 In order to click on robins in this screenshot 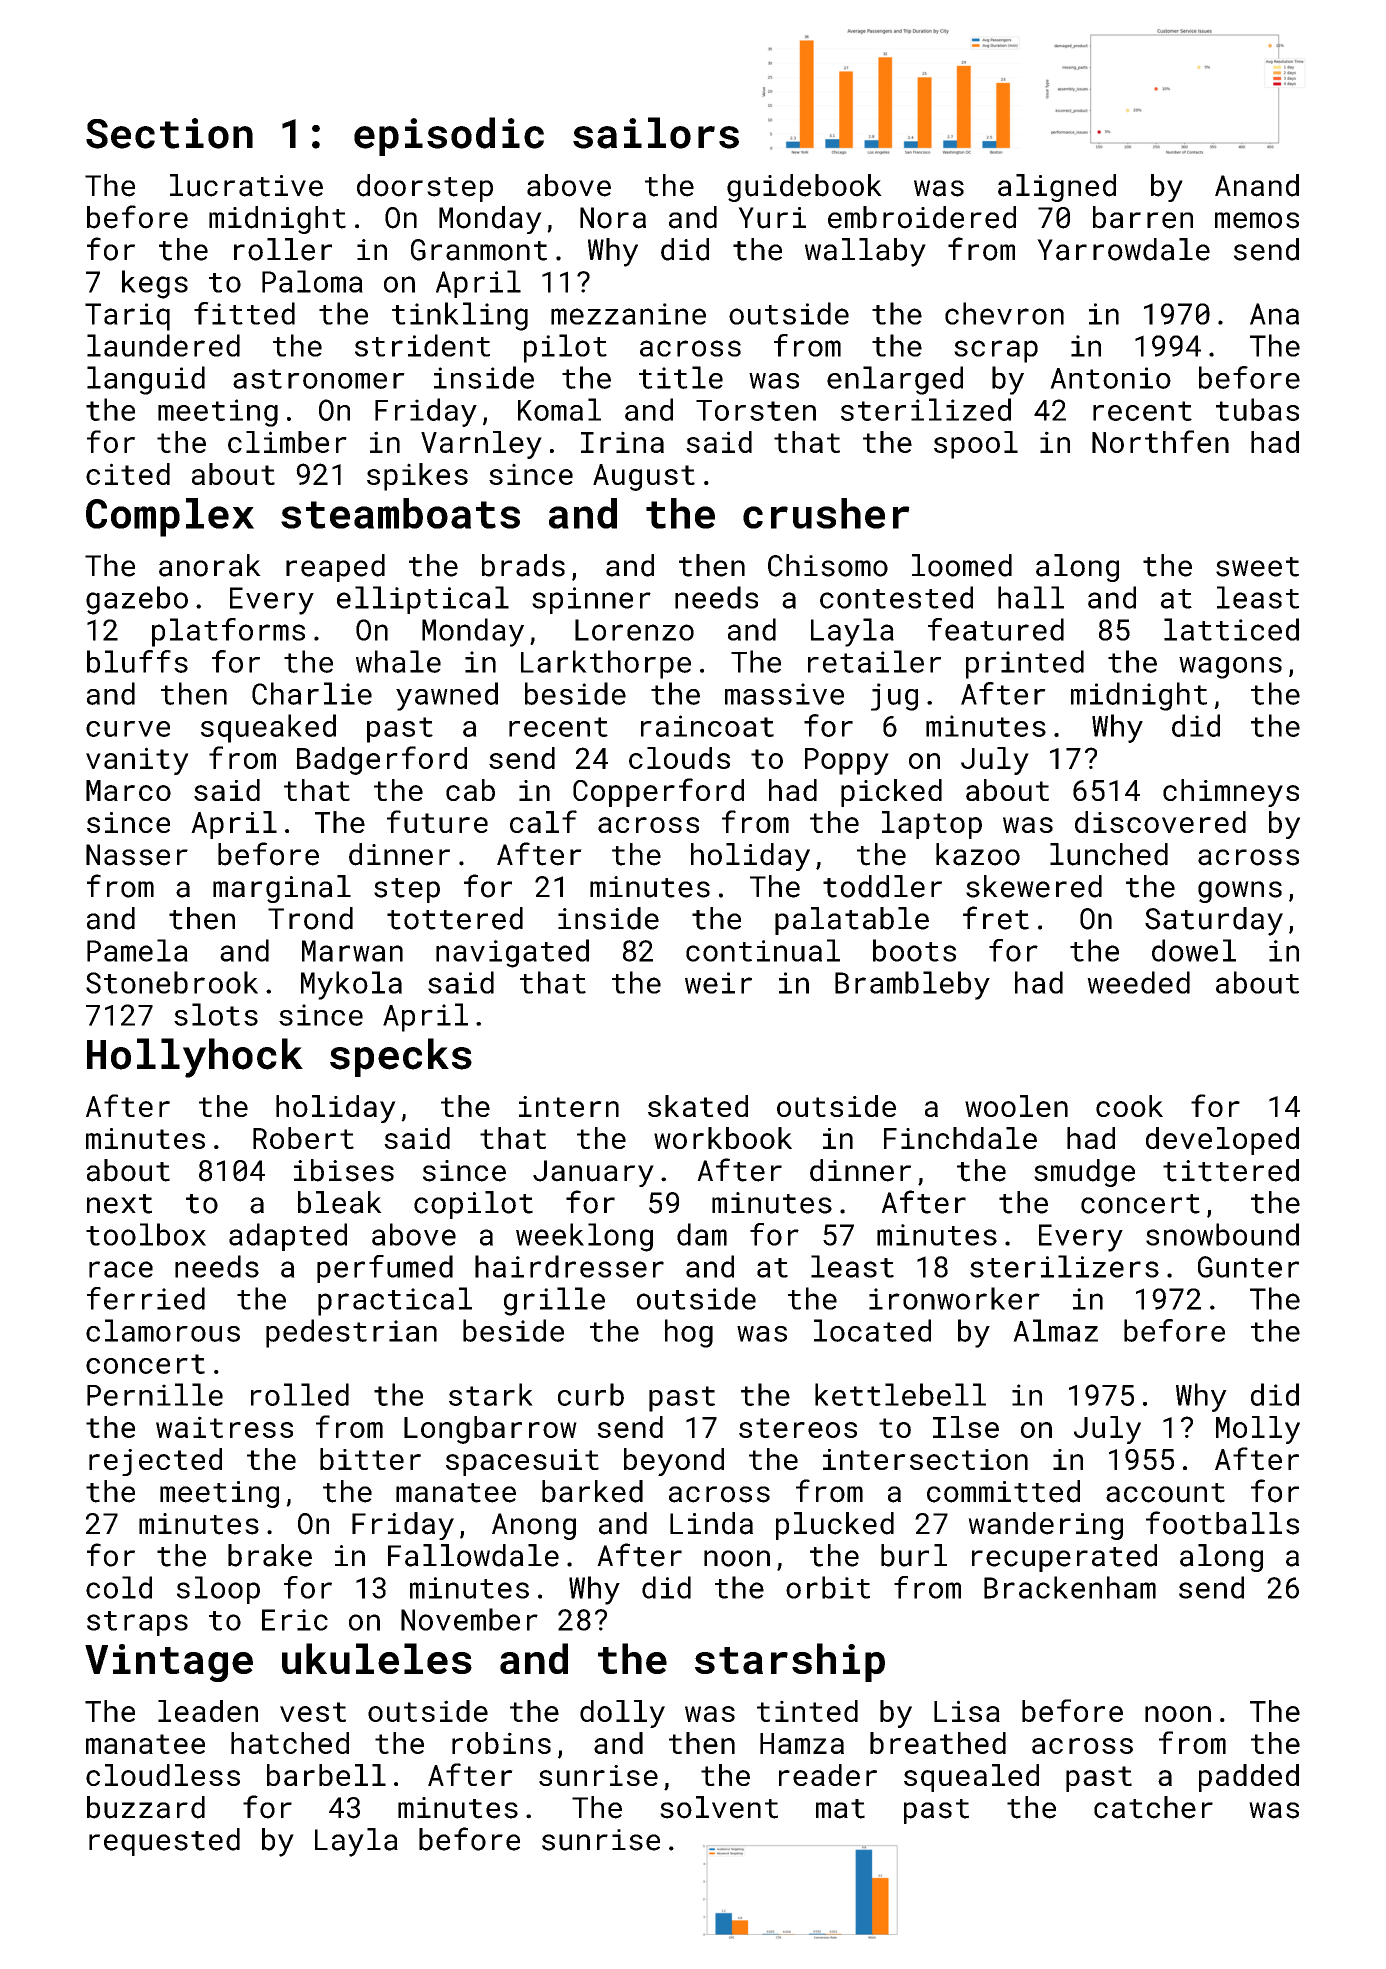, I will do `click(501, 1743)`.
